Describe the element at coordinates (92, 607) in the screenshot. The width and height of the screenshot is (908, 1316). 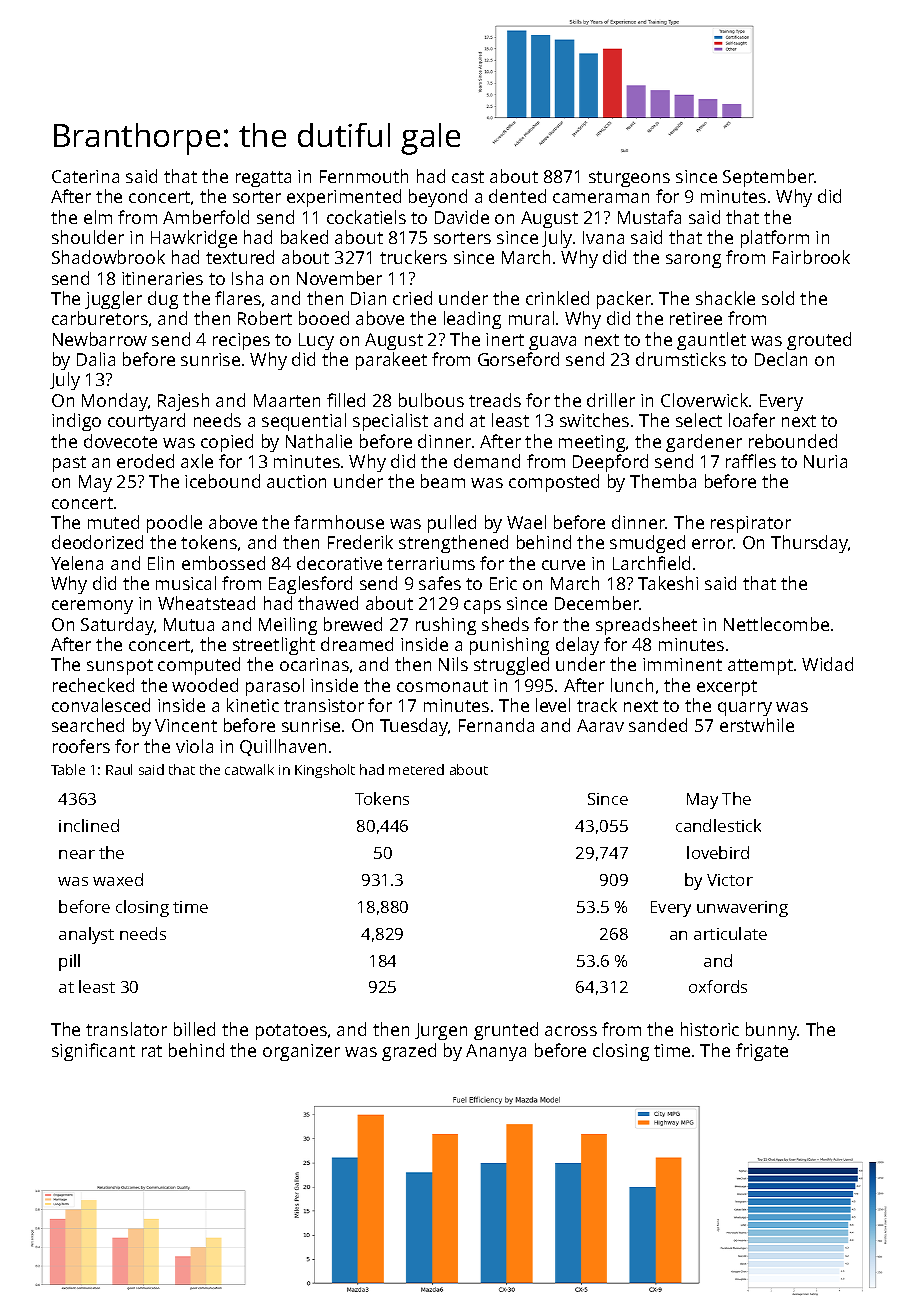
I see `ceremony` at that location.
